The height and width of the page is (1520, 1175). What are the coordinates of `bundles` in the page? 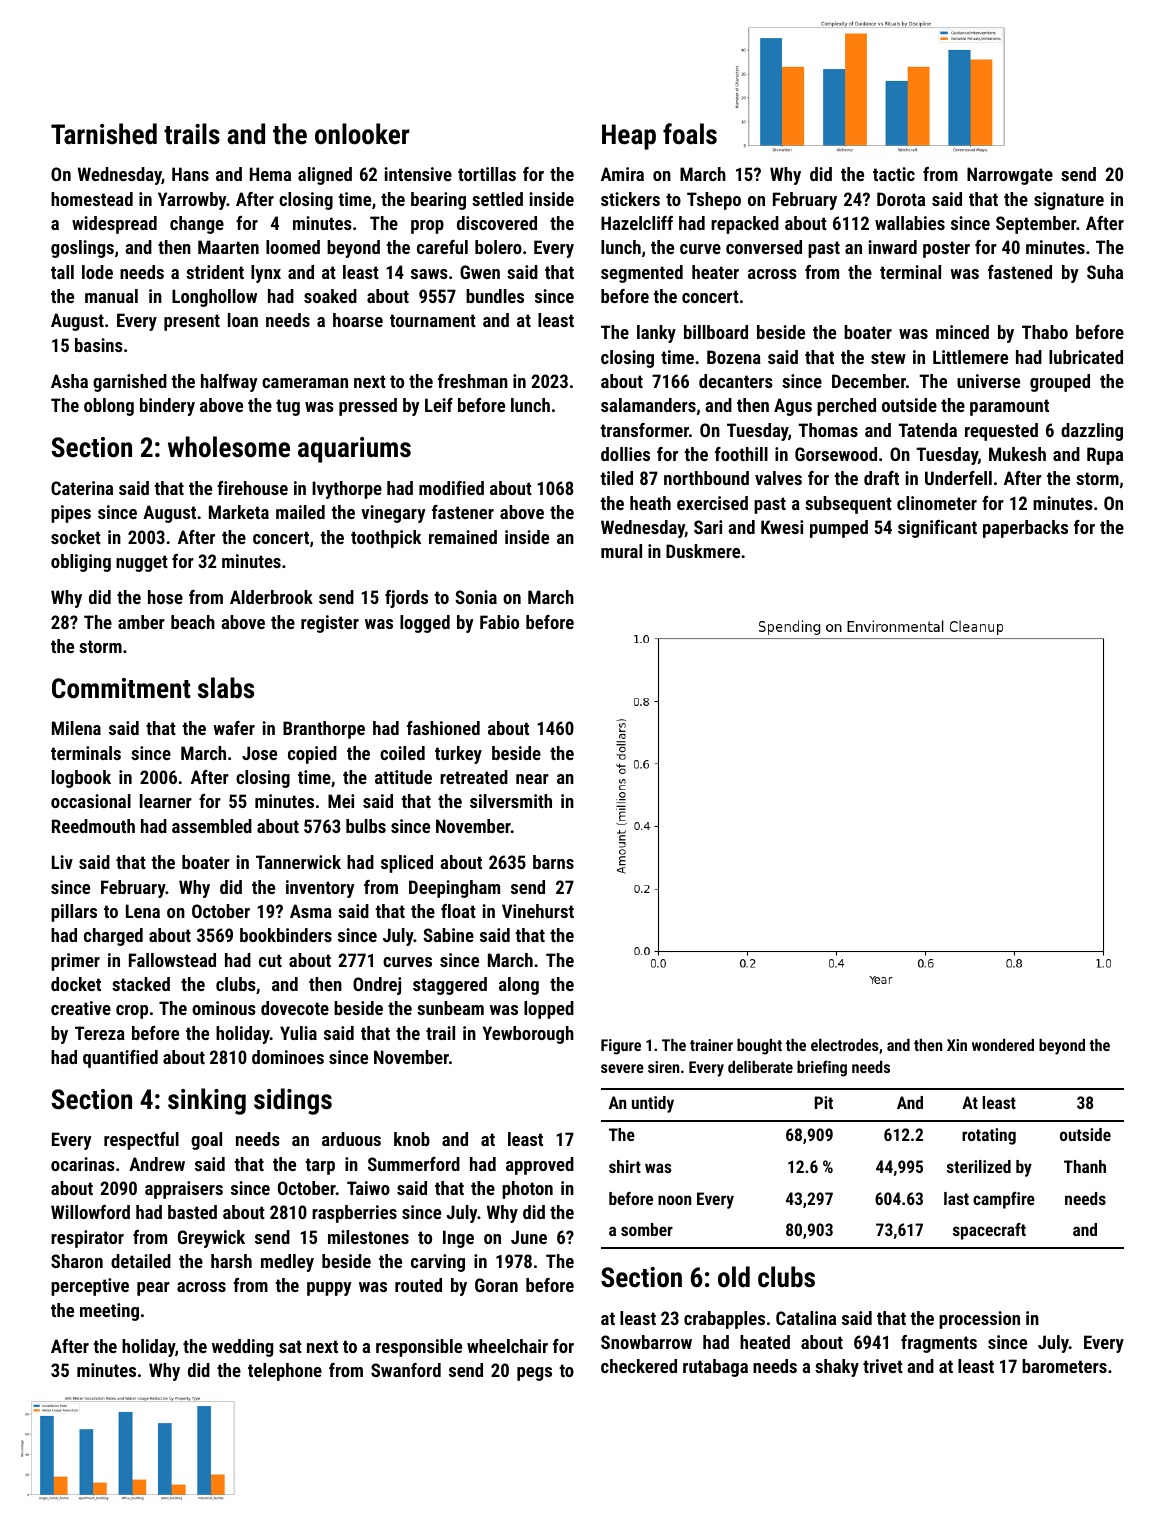 It's located at (495, 296).
